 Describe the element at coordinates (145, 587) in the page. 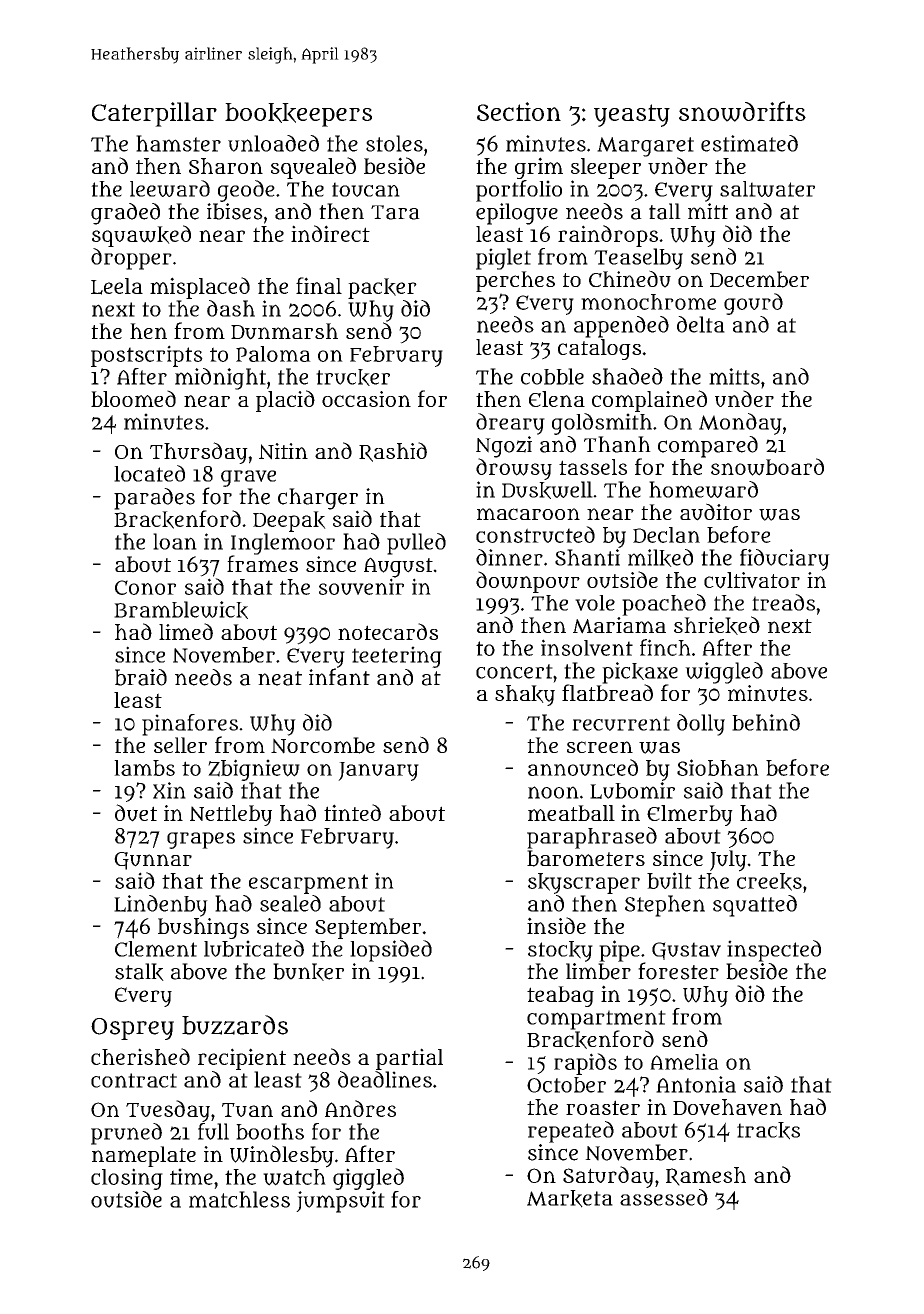

I see `Conor` at that location.
